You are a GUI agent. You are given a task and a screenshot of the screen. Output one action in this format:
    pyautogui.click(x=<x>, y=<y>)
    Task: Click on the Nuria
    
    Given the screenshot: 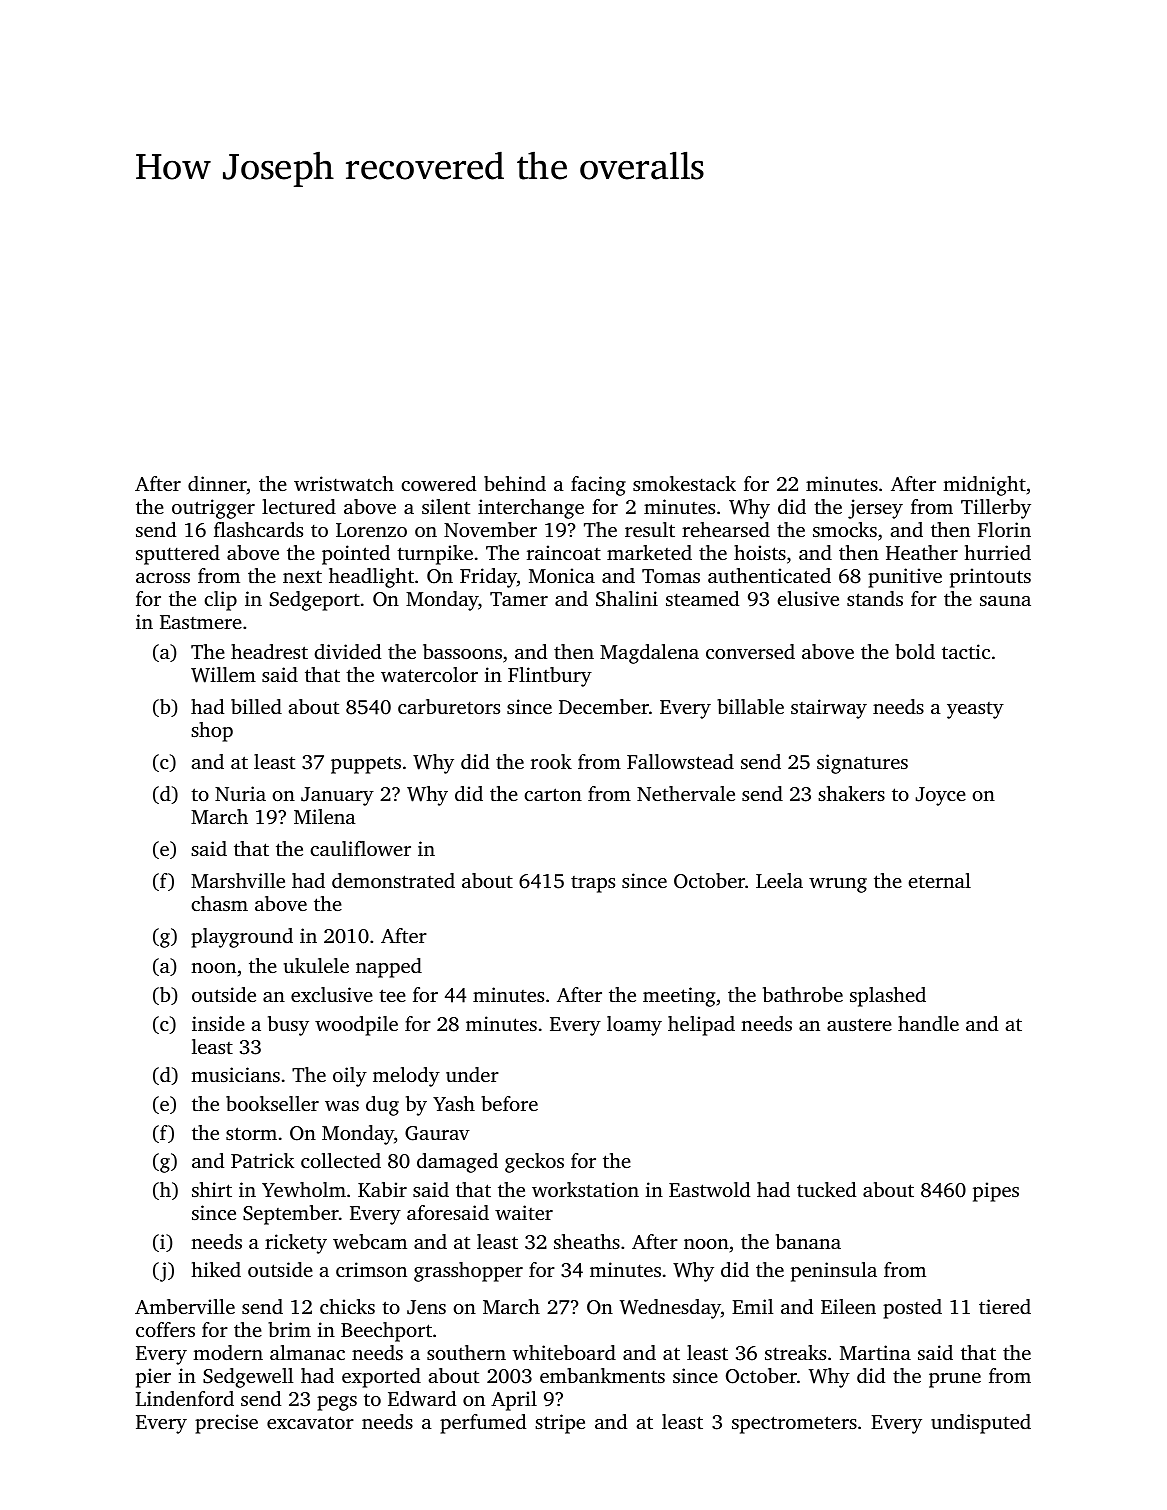 What is the action you would take?
    pyautogui.click(x=240, y=793)
